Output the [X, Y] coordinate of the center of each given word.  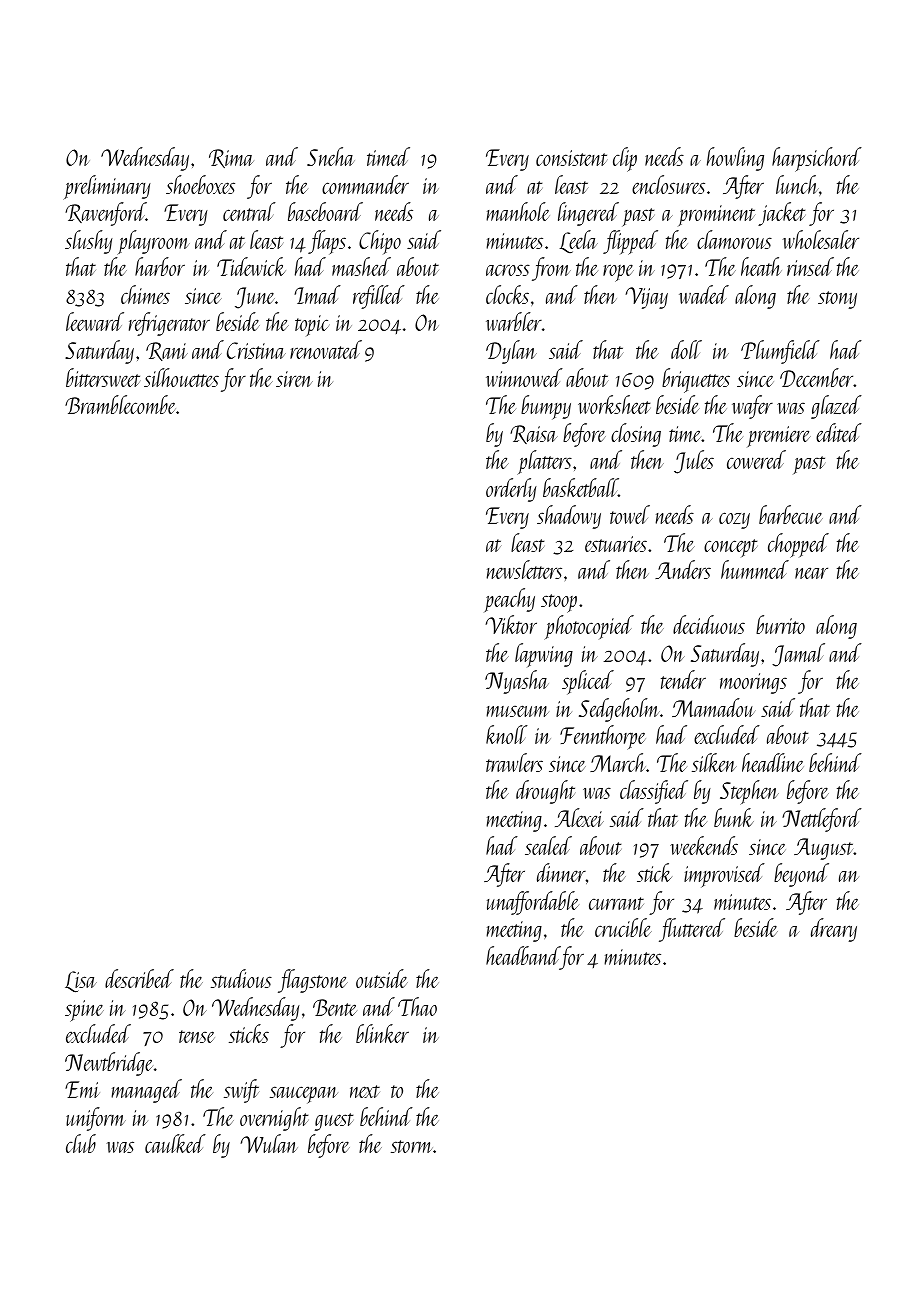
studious [241, 978]
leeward [95, 321]
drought [546, 792]
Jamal [798, 655]
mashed [361, 266]
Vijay [646, 298]
